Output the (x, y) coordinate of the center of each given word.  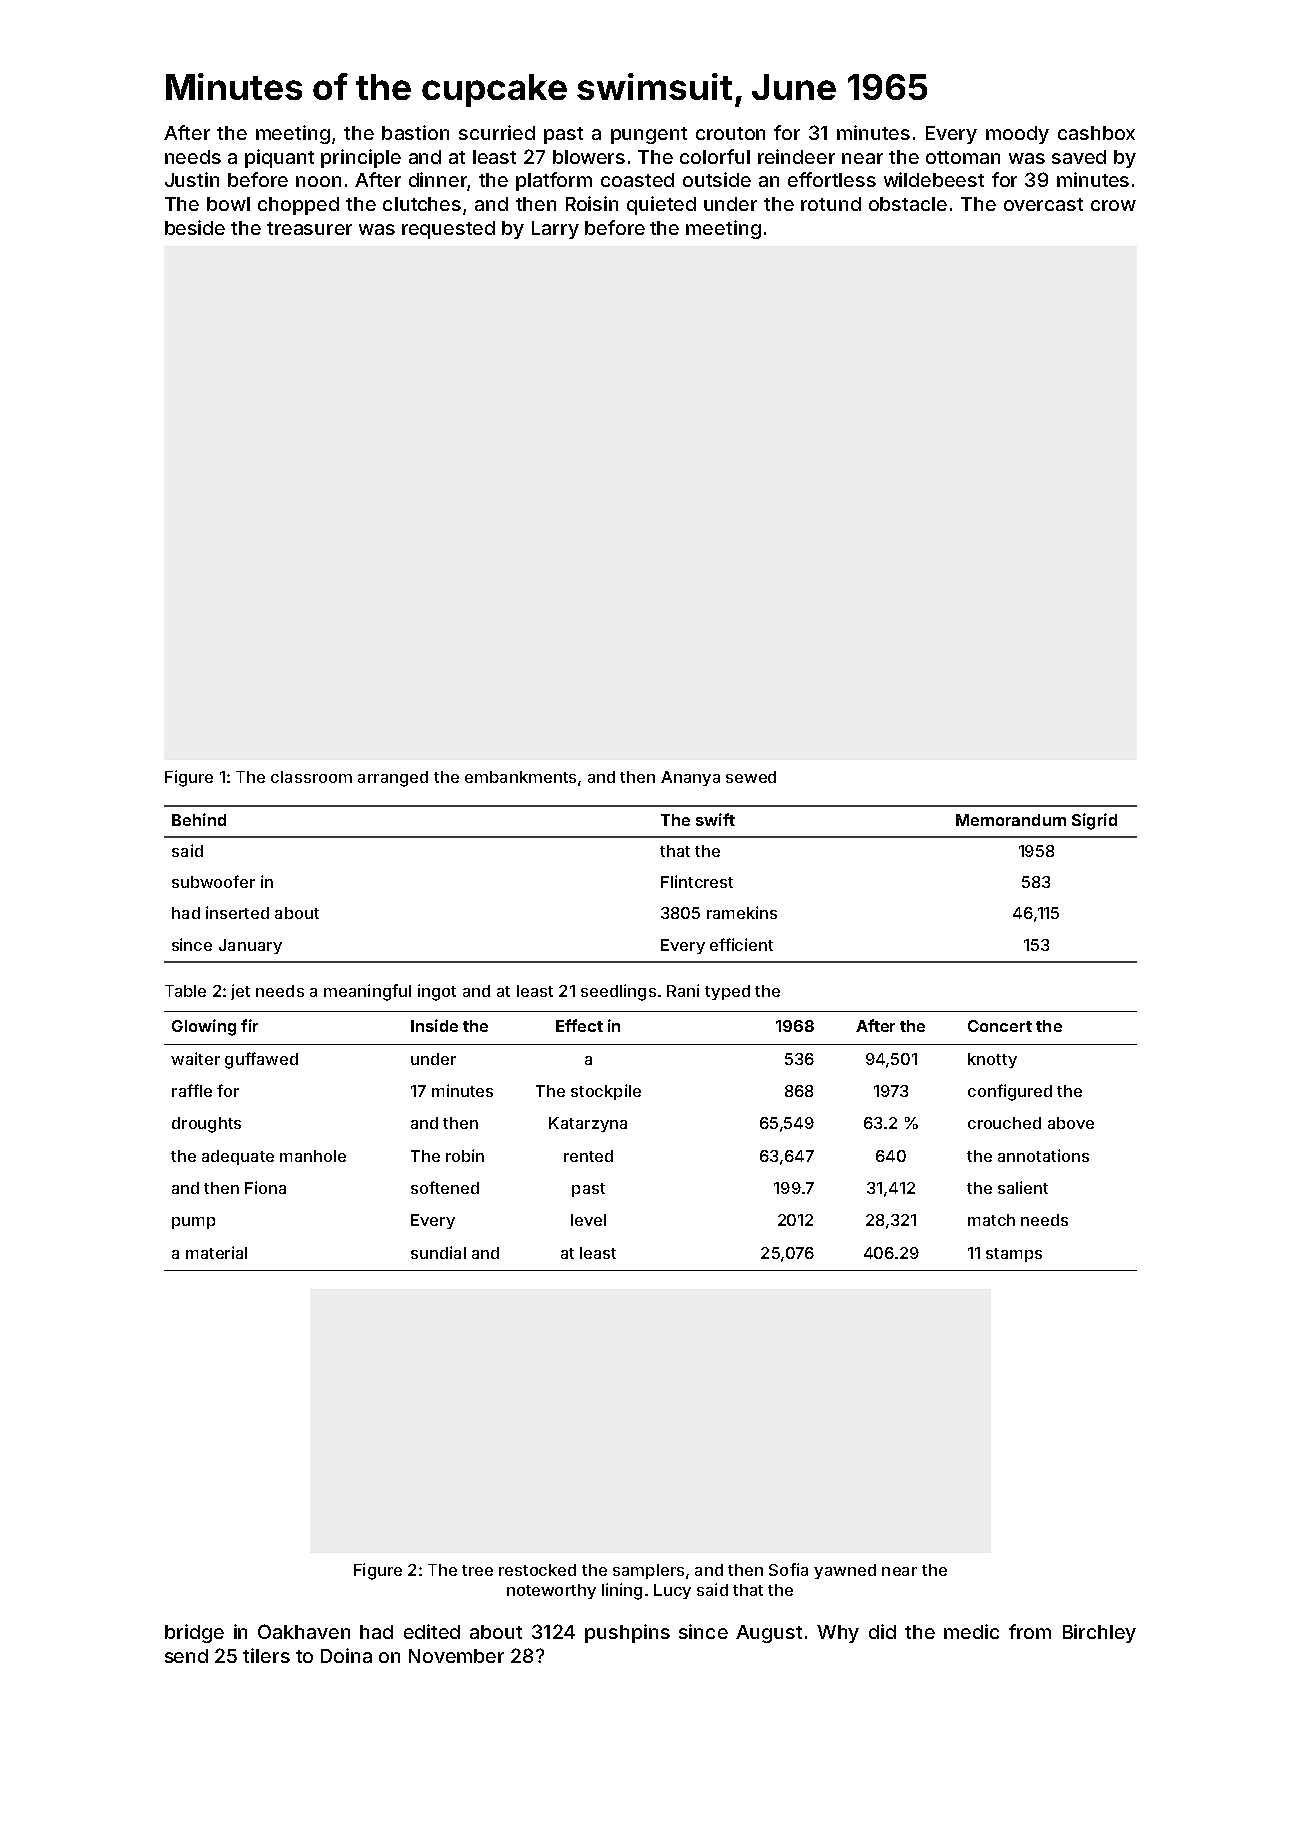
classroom (311, 777)
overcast (1043, 204)
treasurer (309, 228)
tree (477, 1570)
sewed (751, 777)
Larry (555, 230)
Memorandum (1011, 820)
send (186, 1656)
